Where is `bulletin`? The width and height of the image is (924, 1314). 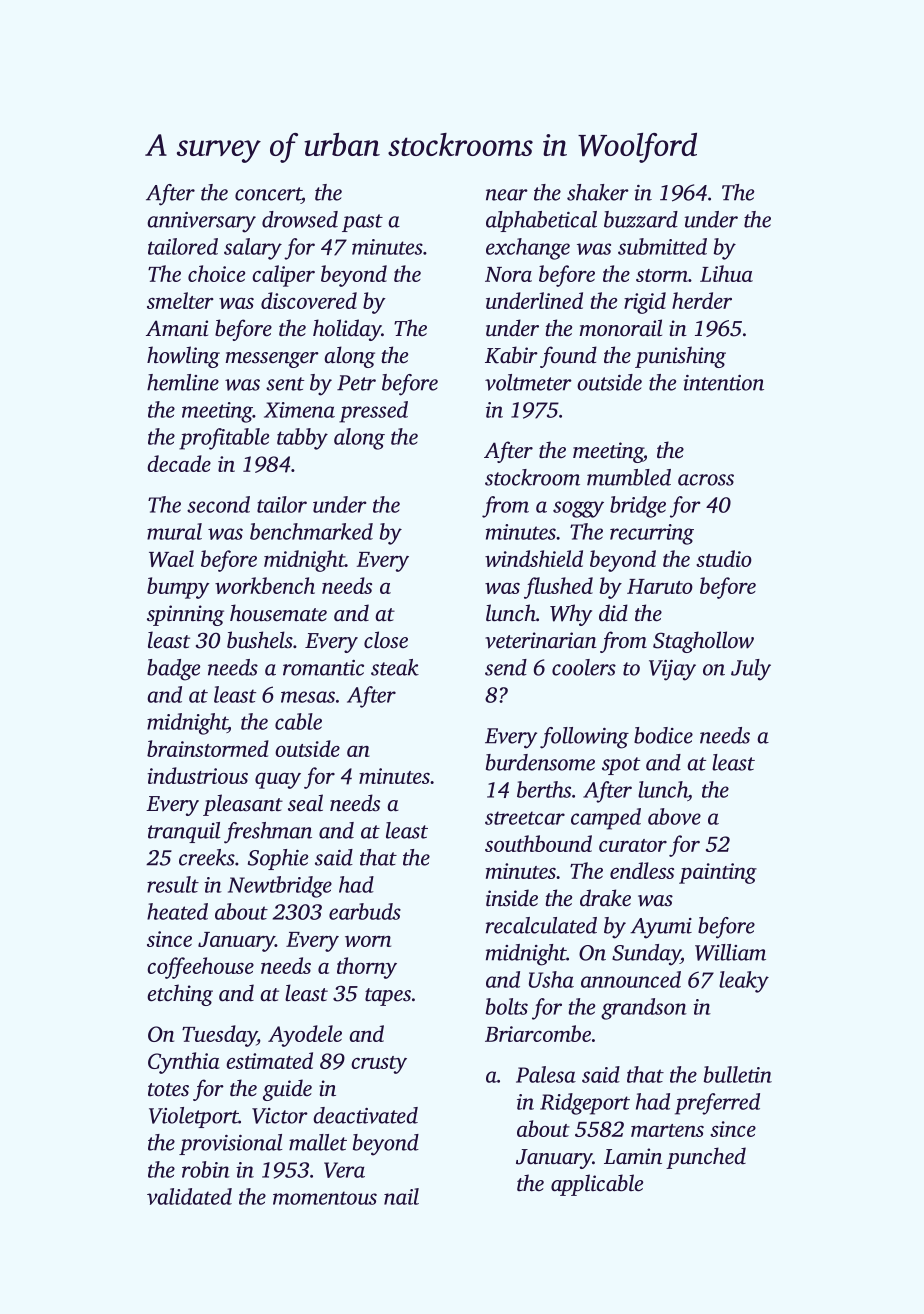 bulletin is located at coordinates (738, 1074).
